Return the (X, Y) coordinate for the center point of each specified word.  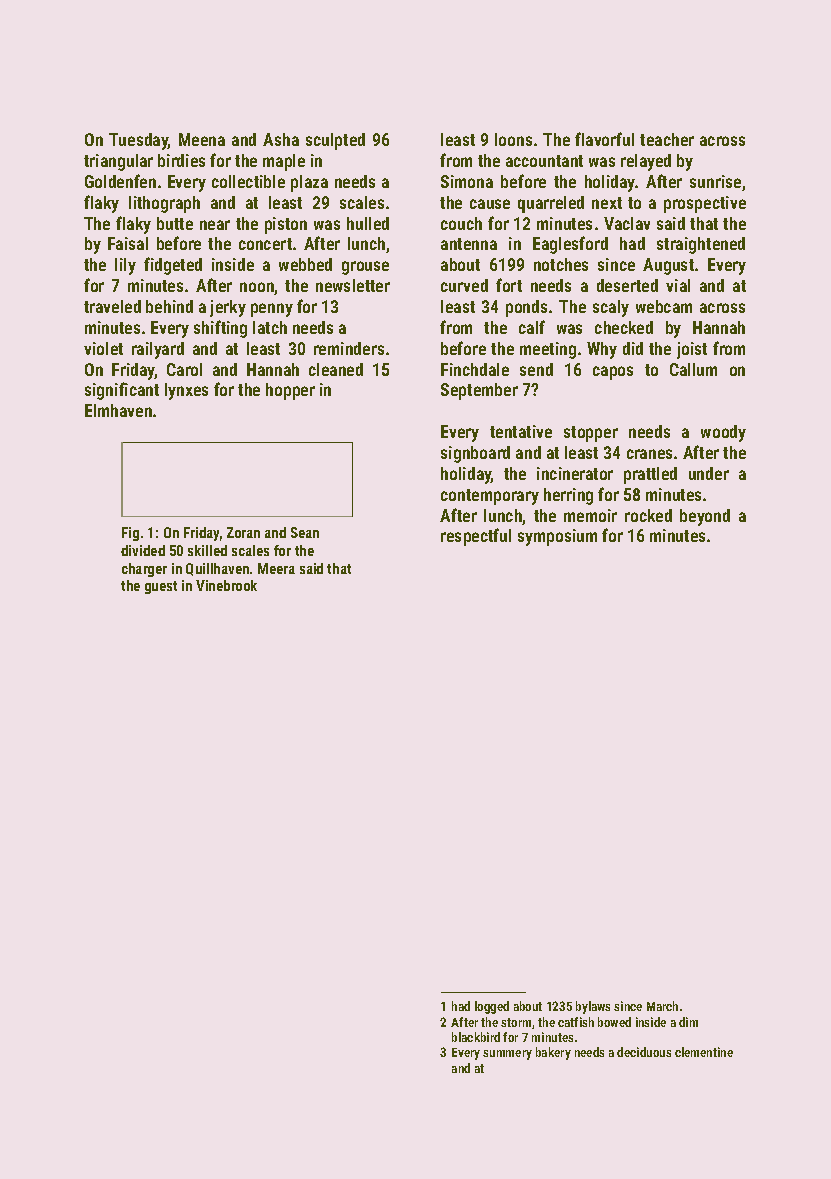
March (662, 1006)
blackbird (476, 1037)
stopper (591, 434)
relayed (646, 162)
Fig (130, 534)
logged (492, 1007)
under (709, 473)
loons (513, 139)
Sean (305, 532)
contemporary (490, 497)
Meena (202, 139)
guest (161, 587)
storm (516, 1022)
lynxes (186, 391)
